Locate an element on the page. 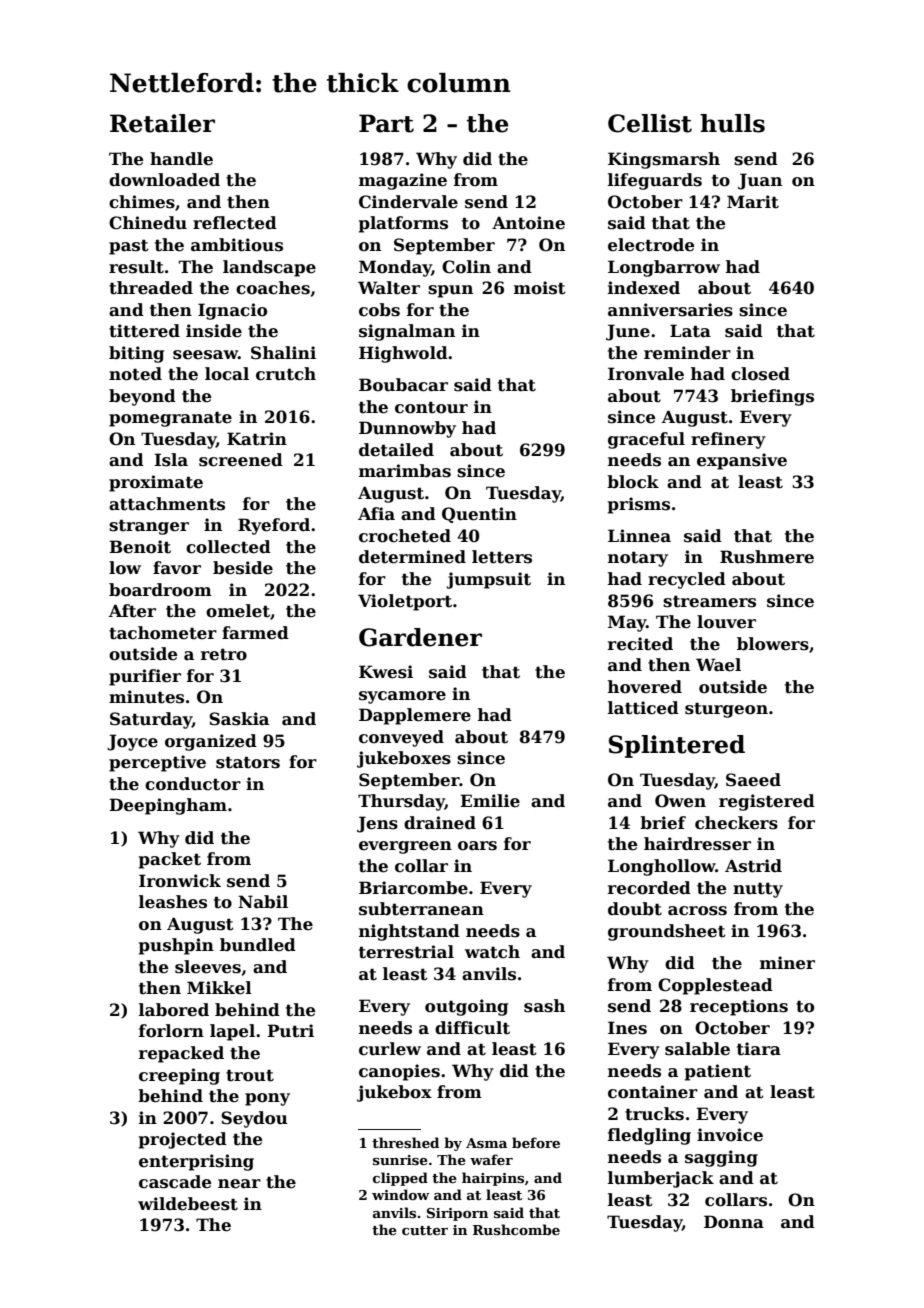  Dapplemere is located at coordinates (415, 716).
